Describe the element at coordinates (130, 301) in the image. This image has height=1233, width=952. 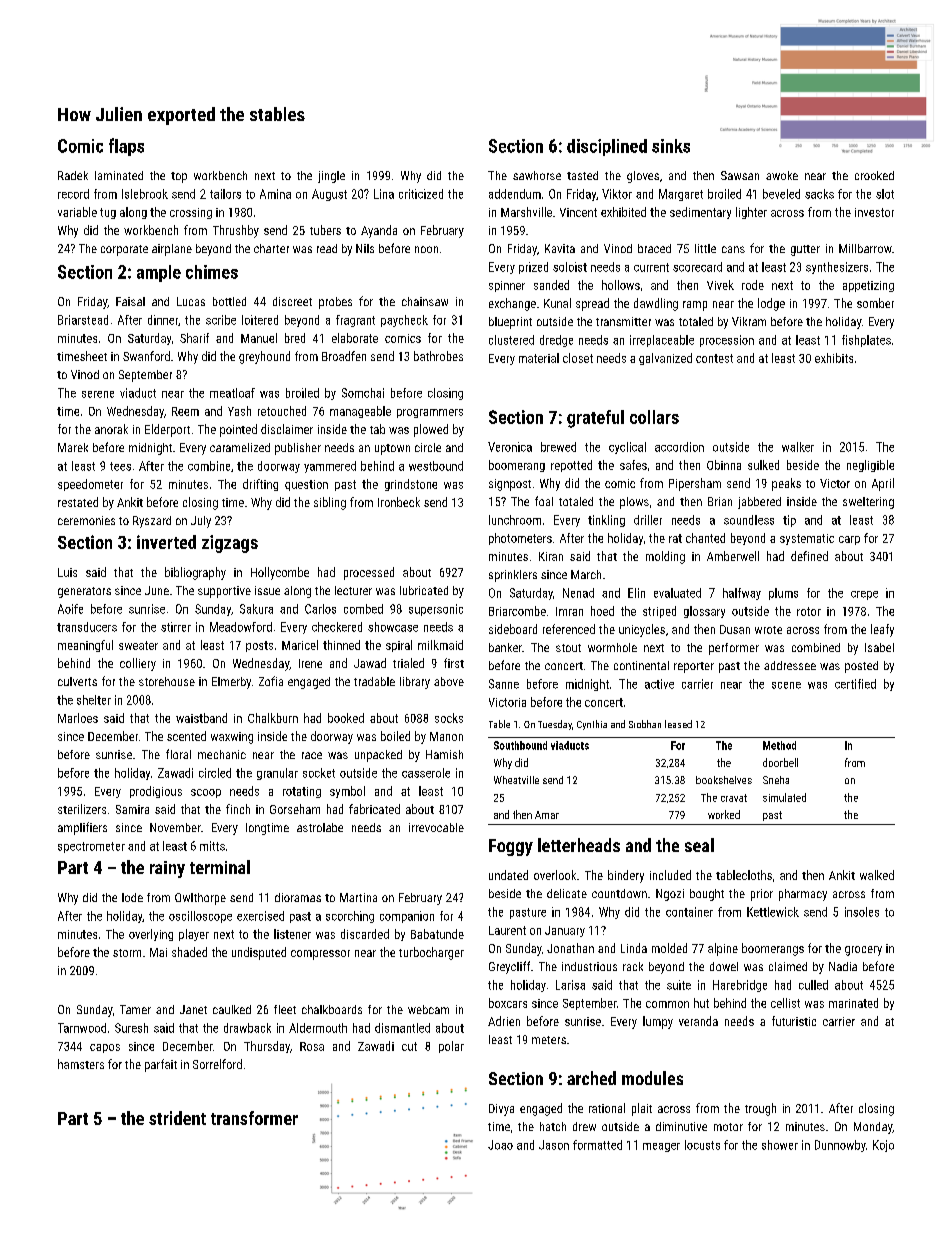
I see `Faisal` at that location.
